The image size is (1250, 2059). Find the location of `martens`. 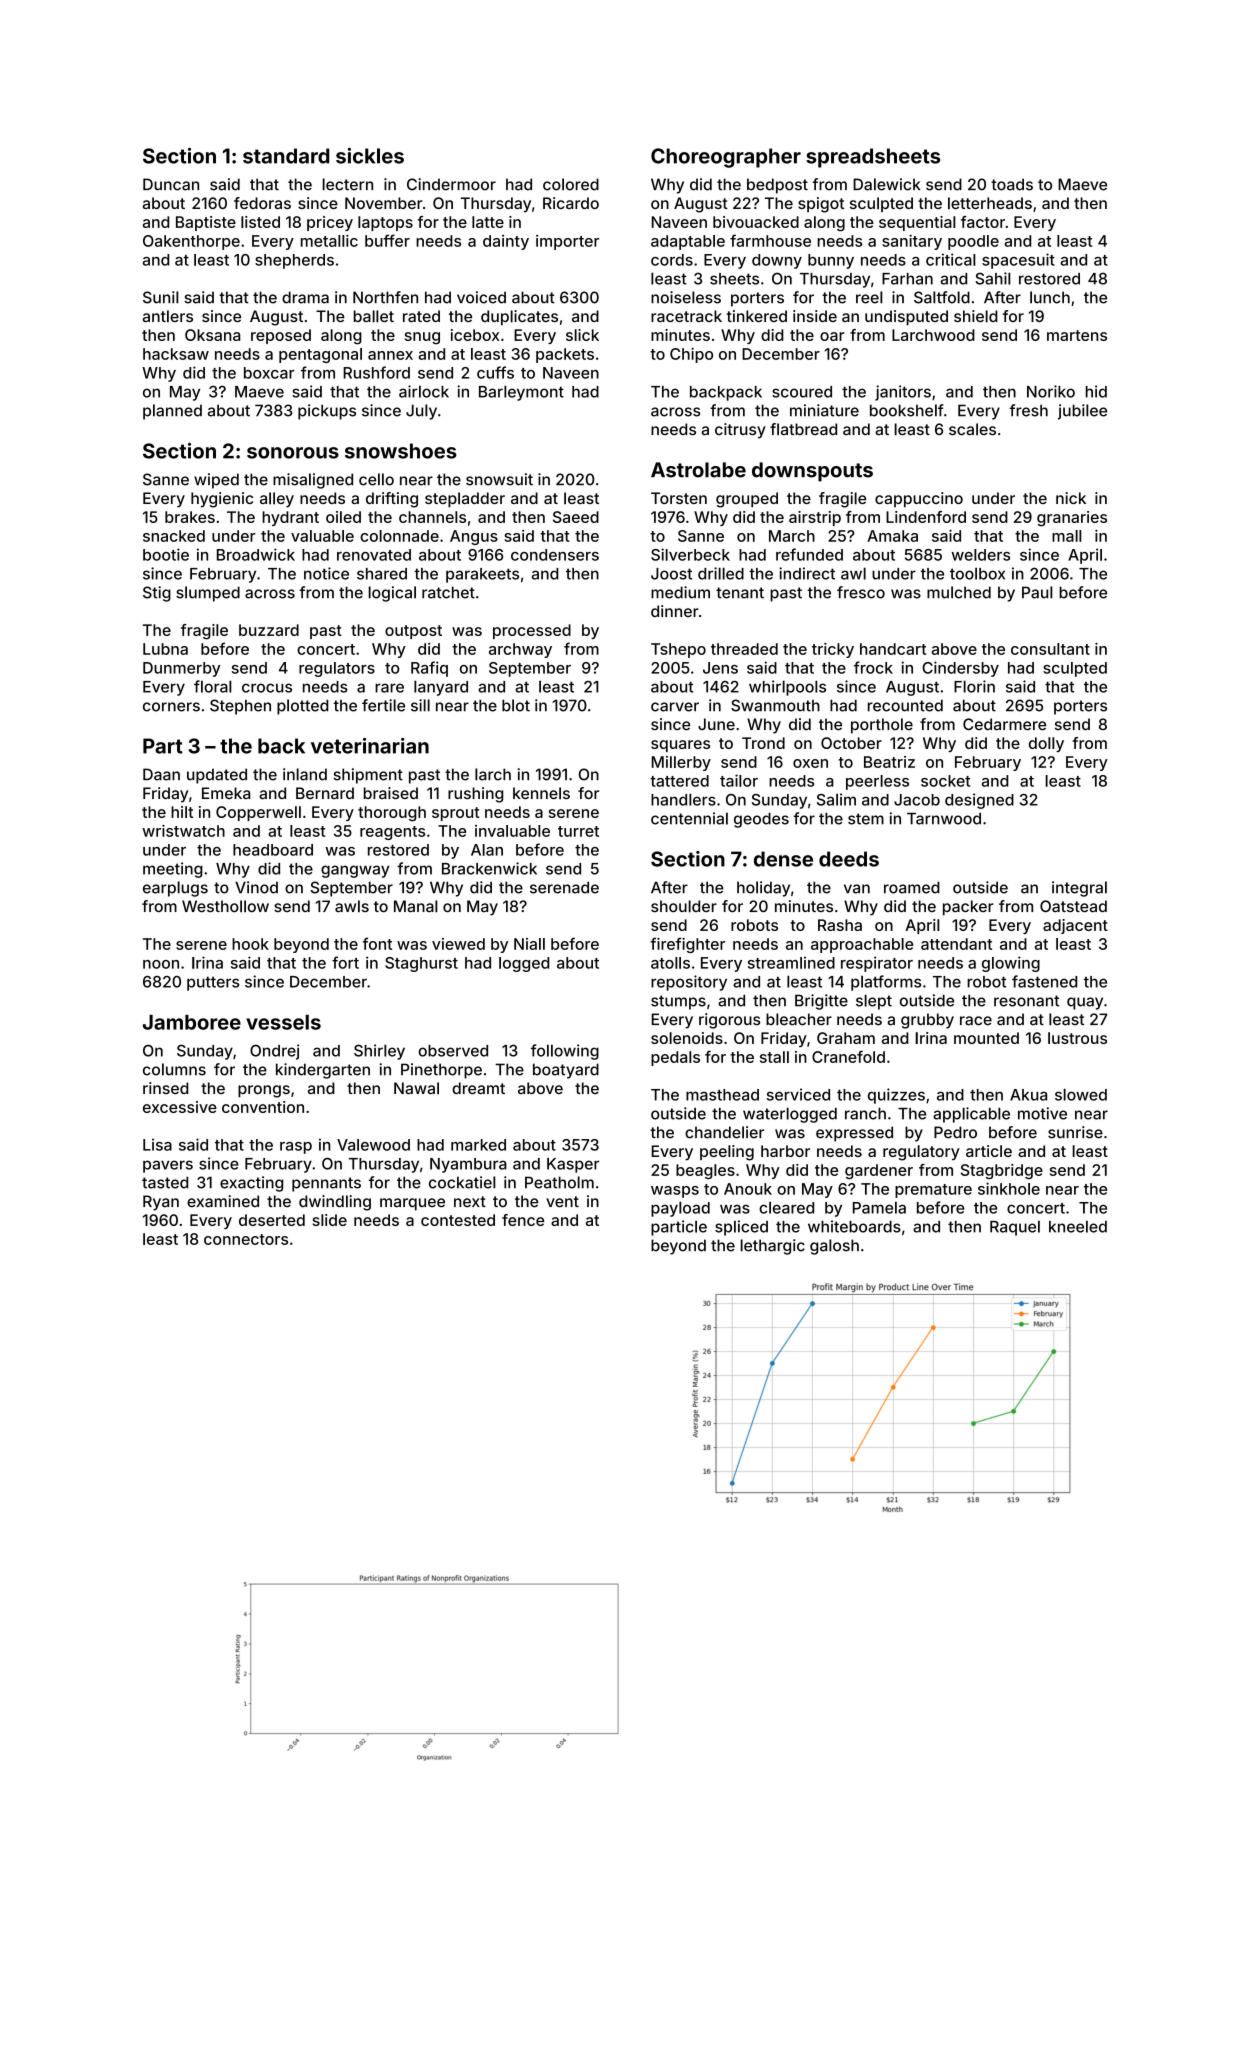

martens is located at coordinates (1077, 335).
